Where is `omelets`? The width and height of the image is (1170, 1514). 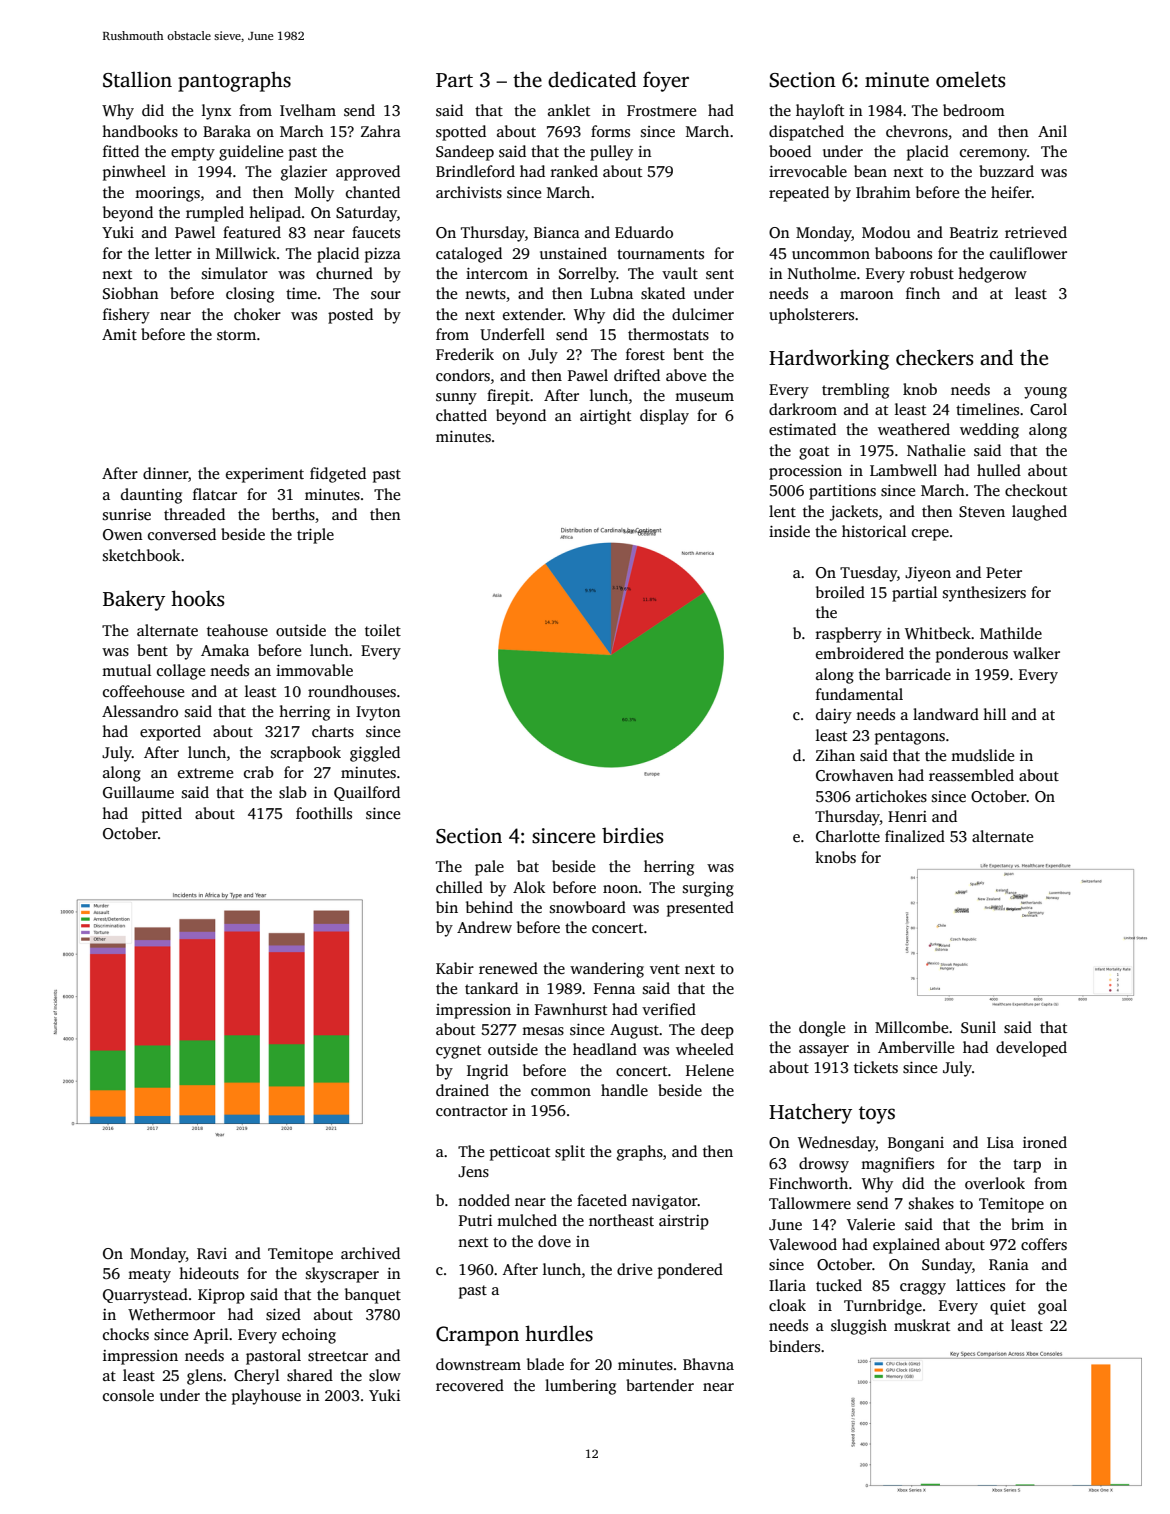
omelets is located at coordinates (970, 79).
